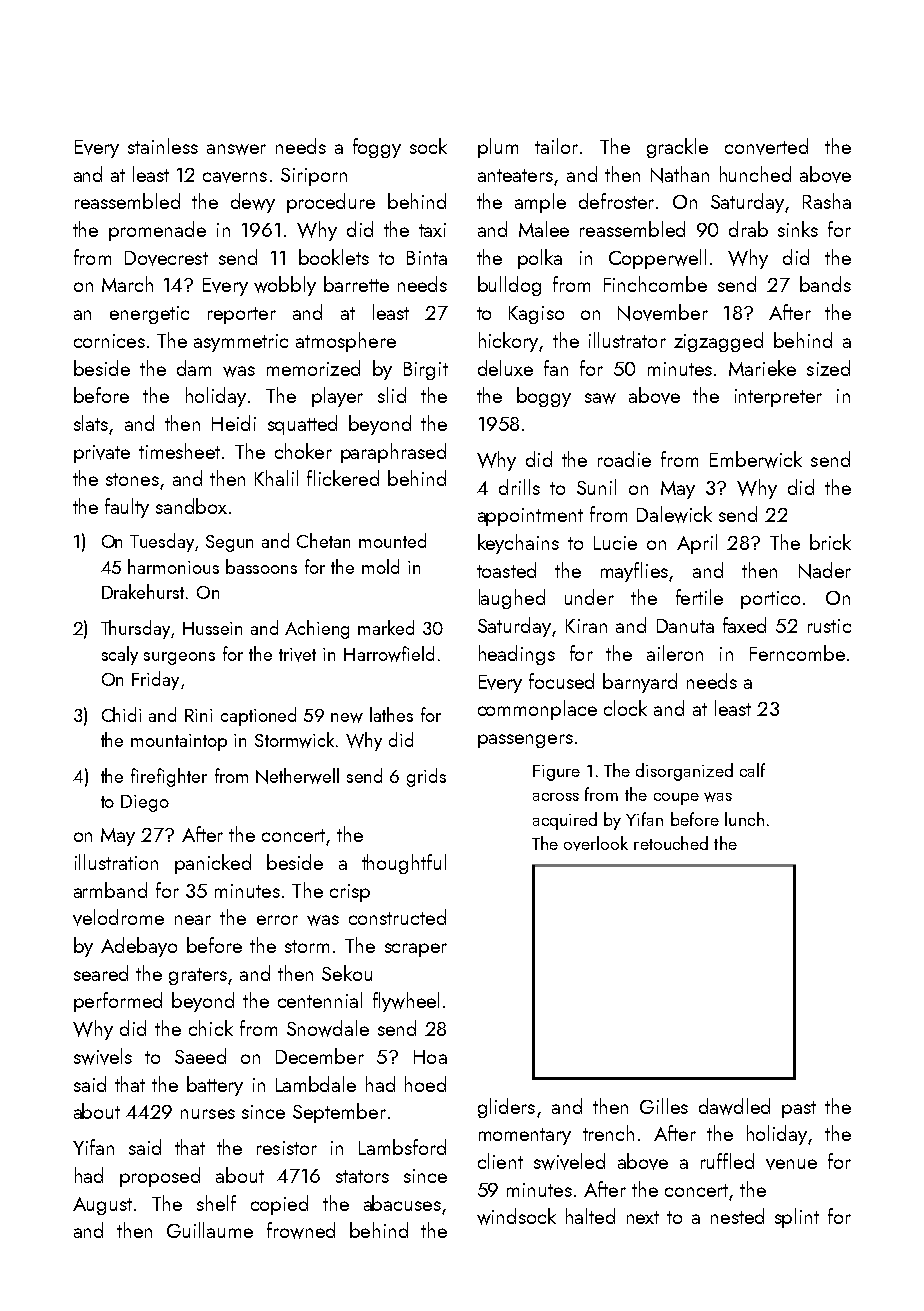 This screenshot has height=1311, width=924. Describe the element at coordinates (102, 454) in the screenshot. I see `private` at that location.
